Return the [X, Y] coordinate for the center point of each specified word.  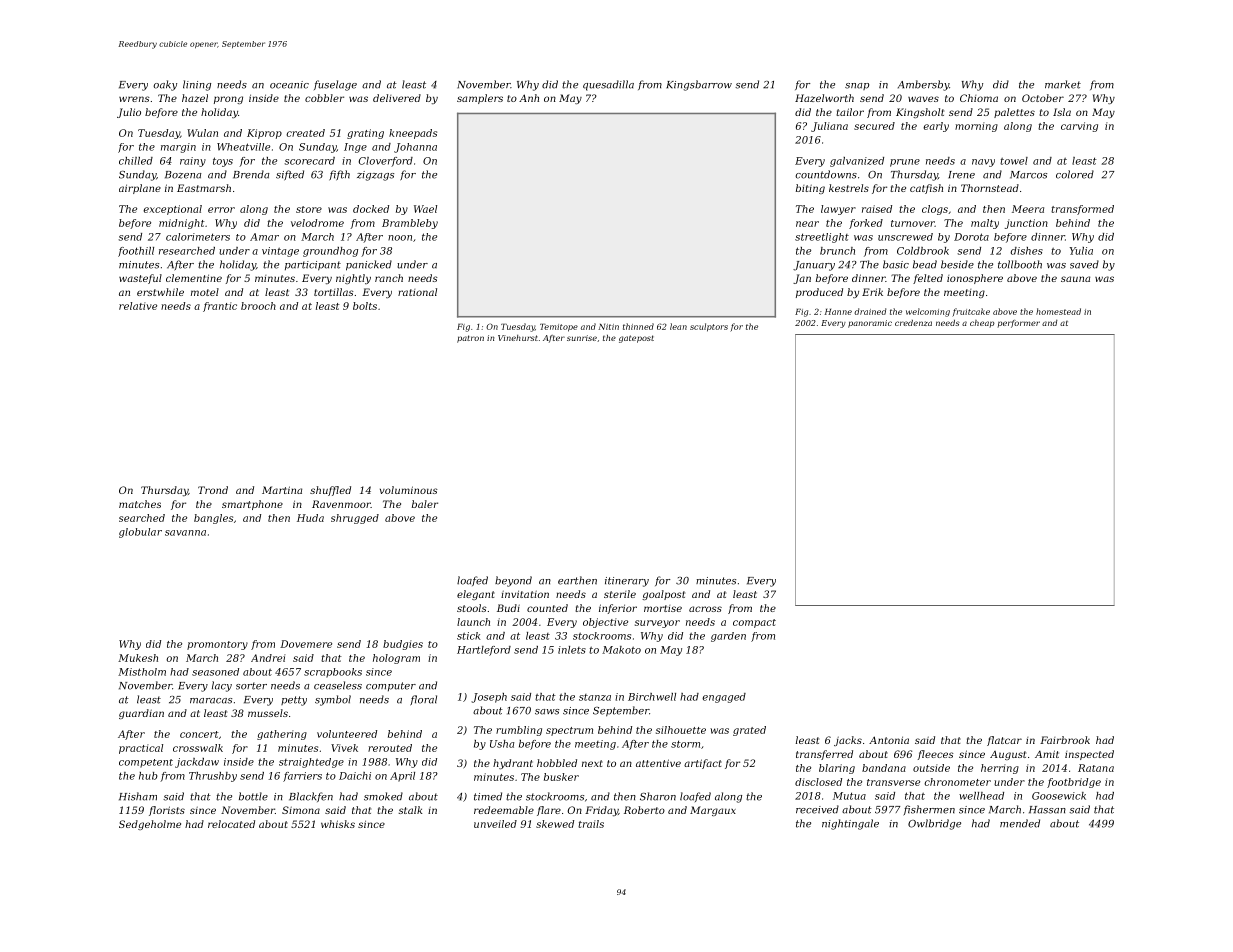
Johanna [415, 148]
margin [178, 148]
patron [470, 339]
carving [1079, 127]
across [705, 609]
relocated [231, 824]
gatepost [636, 339]
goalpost [663, 595]
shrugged [355, 519]
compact [754, 623]
